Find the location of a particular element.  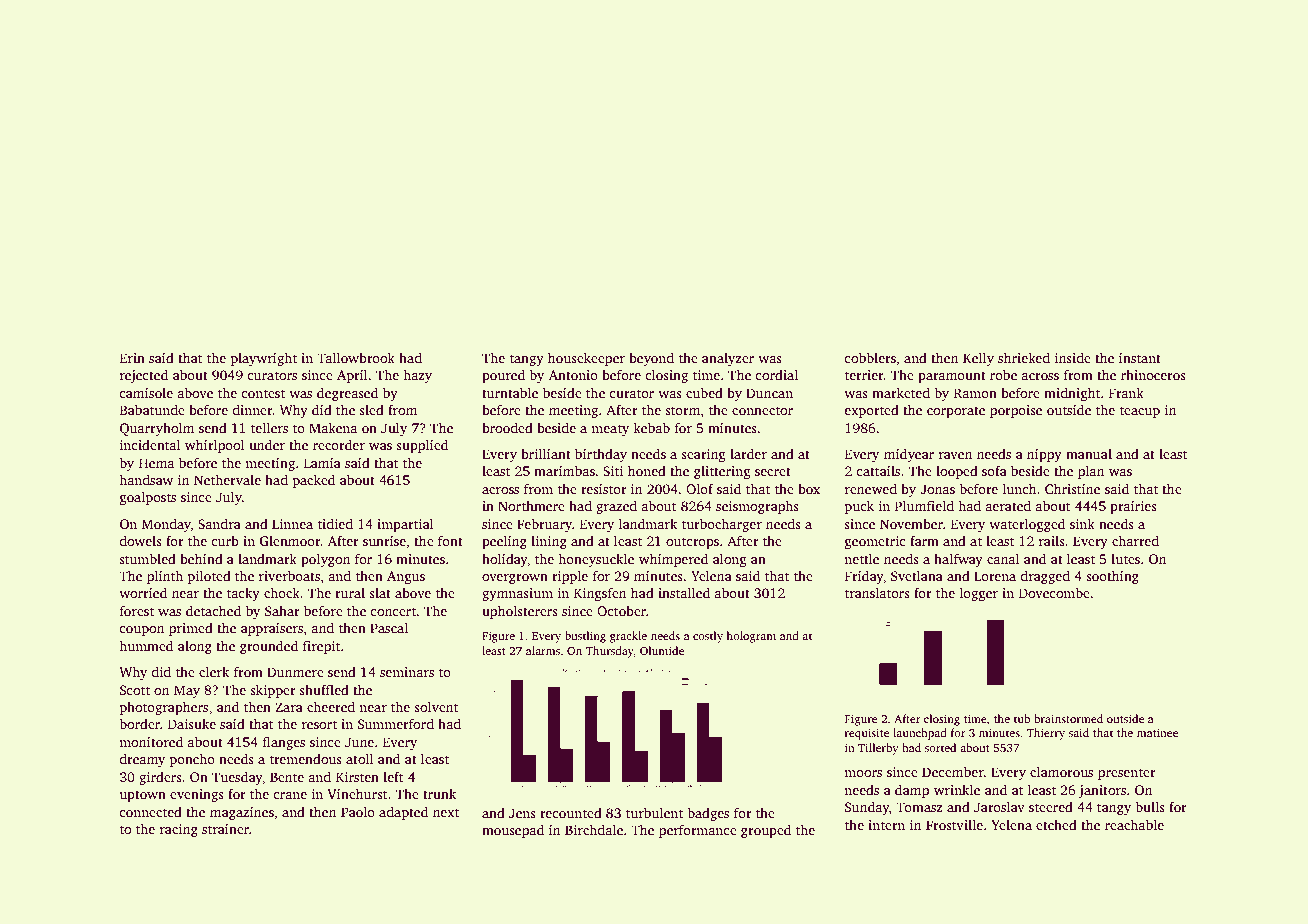

Tallowbrook is located at coordinates (356, 357).
